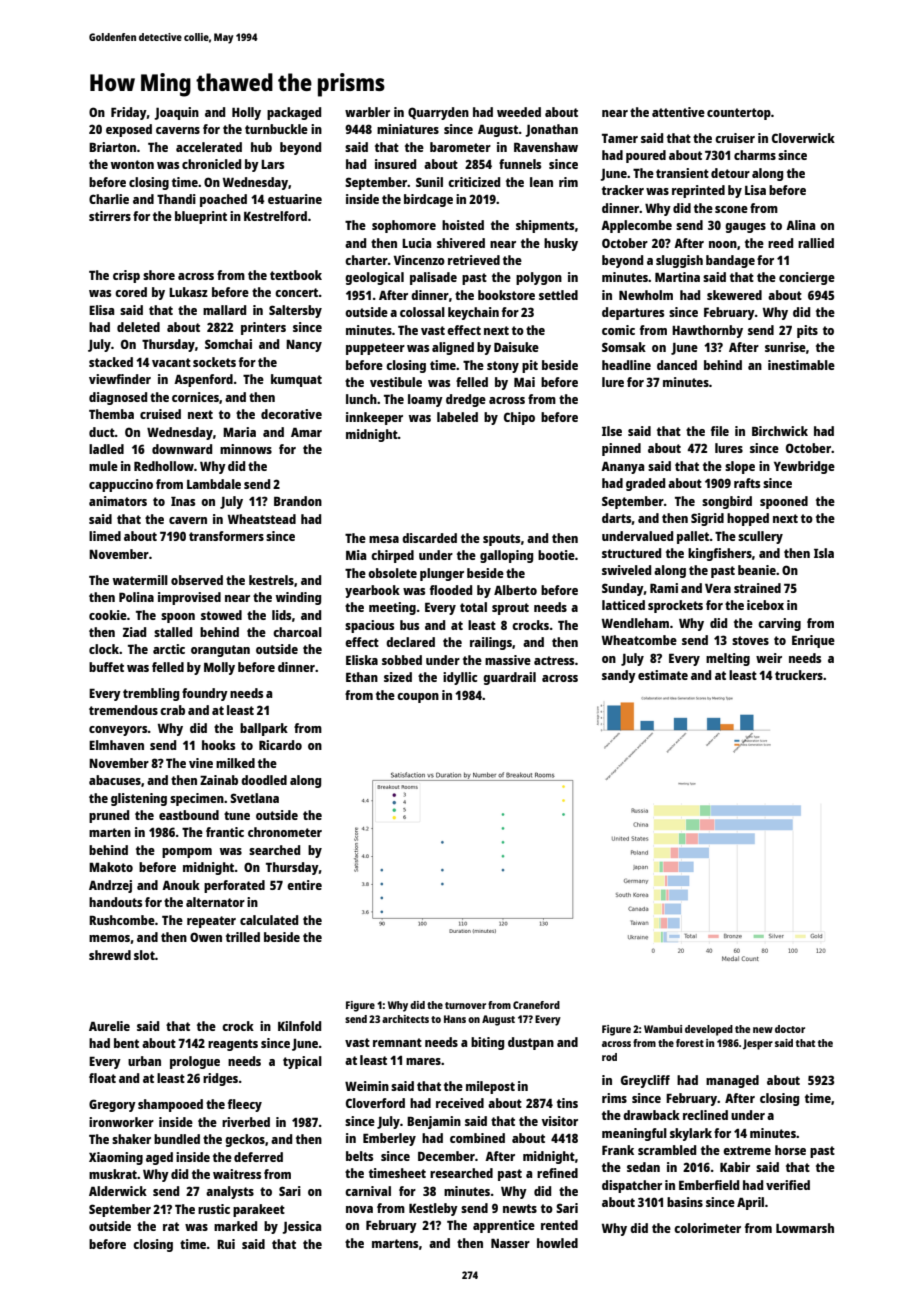 The image size is (924, 1308). I want to click on basins, so click(685, 1202).
